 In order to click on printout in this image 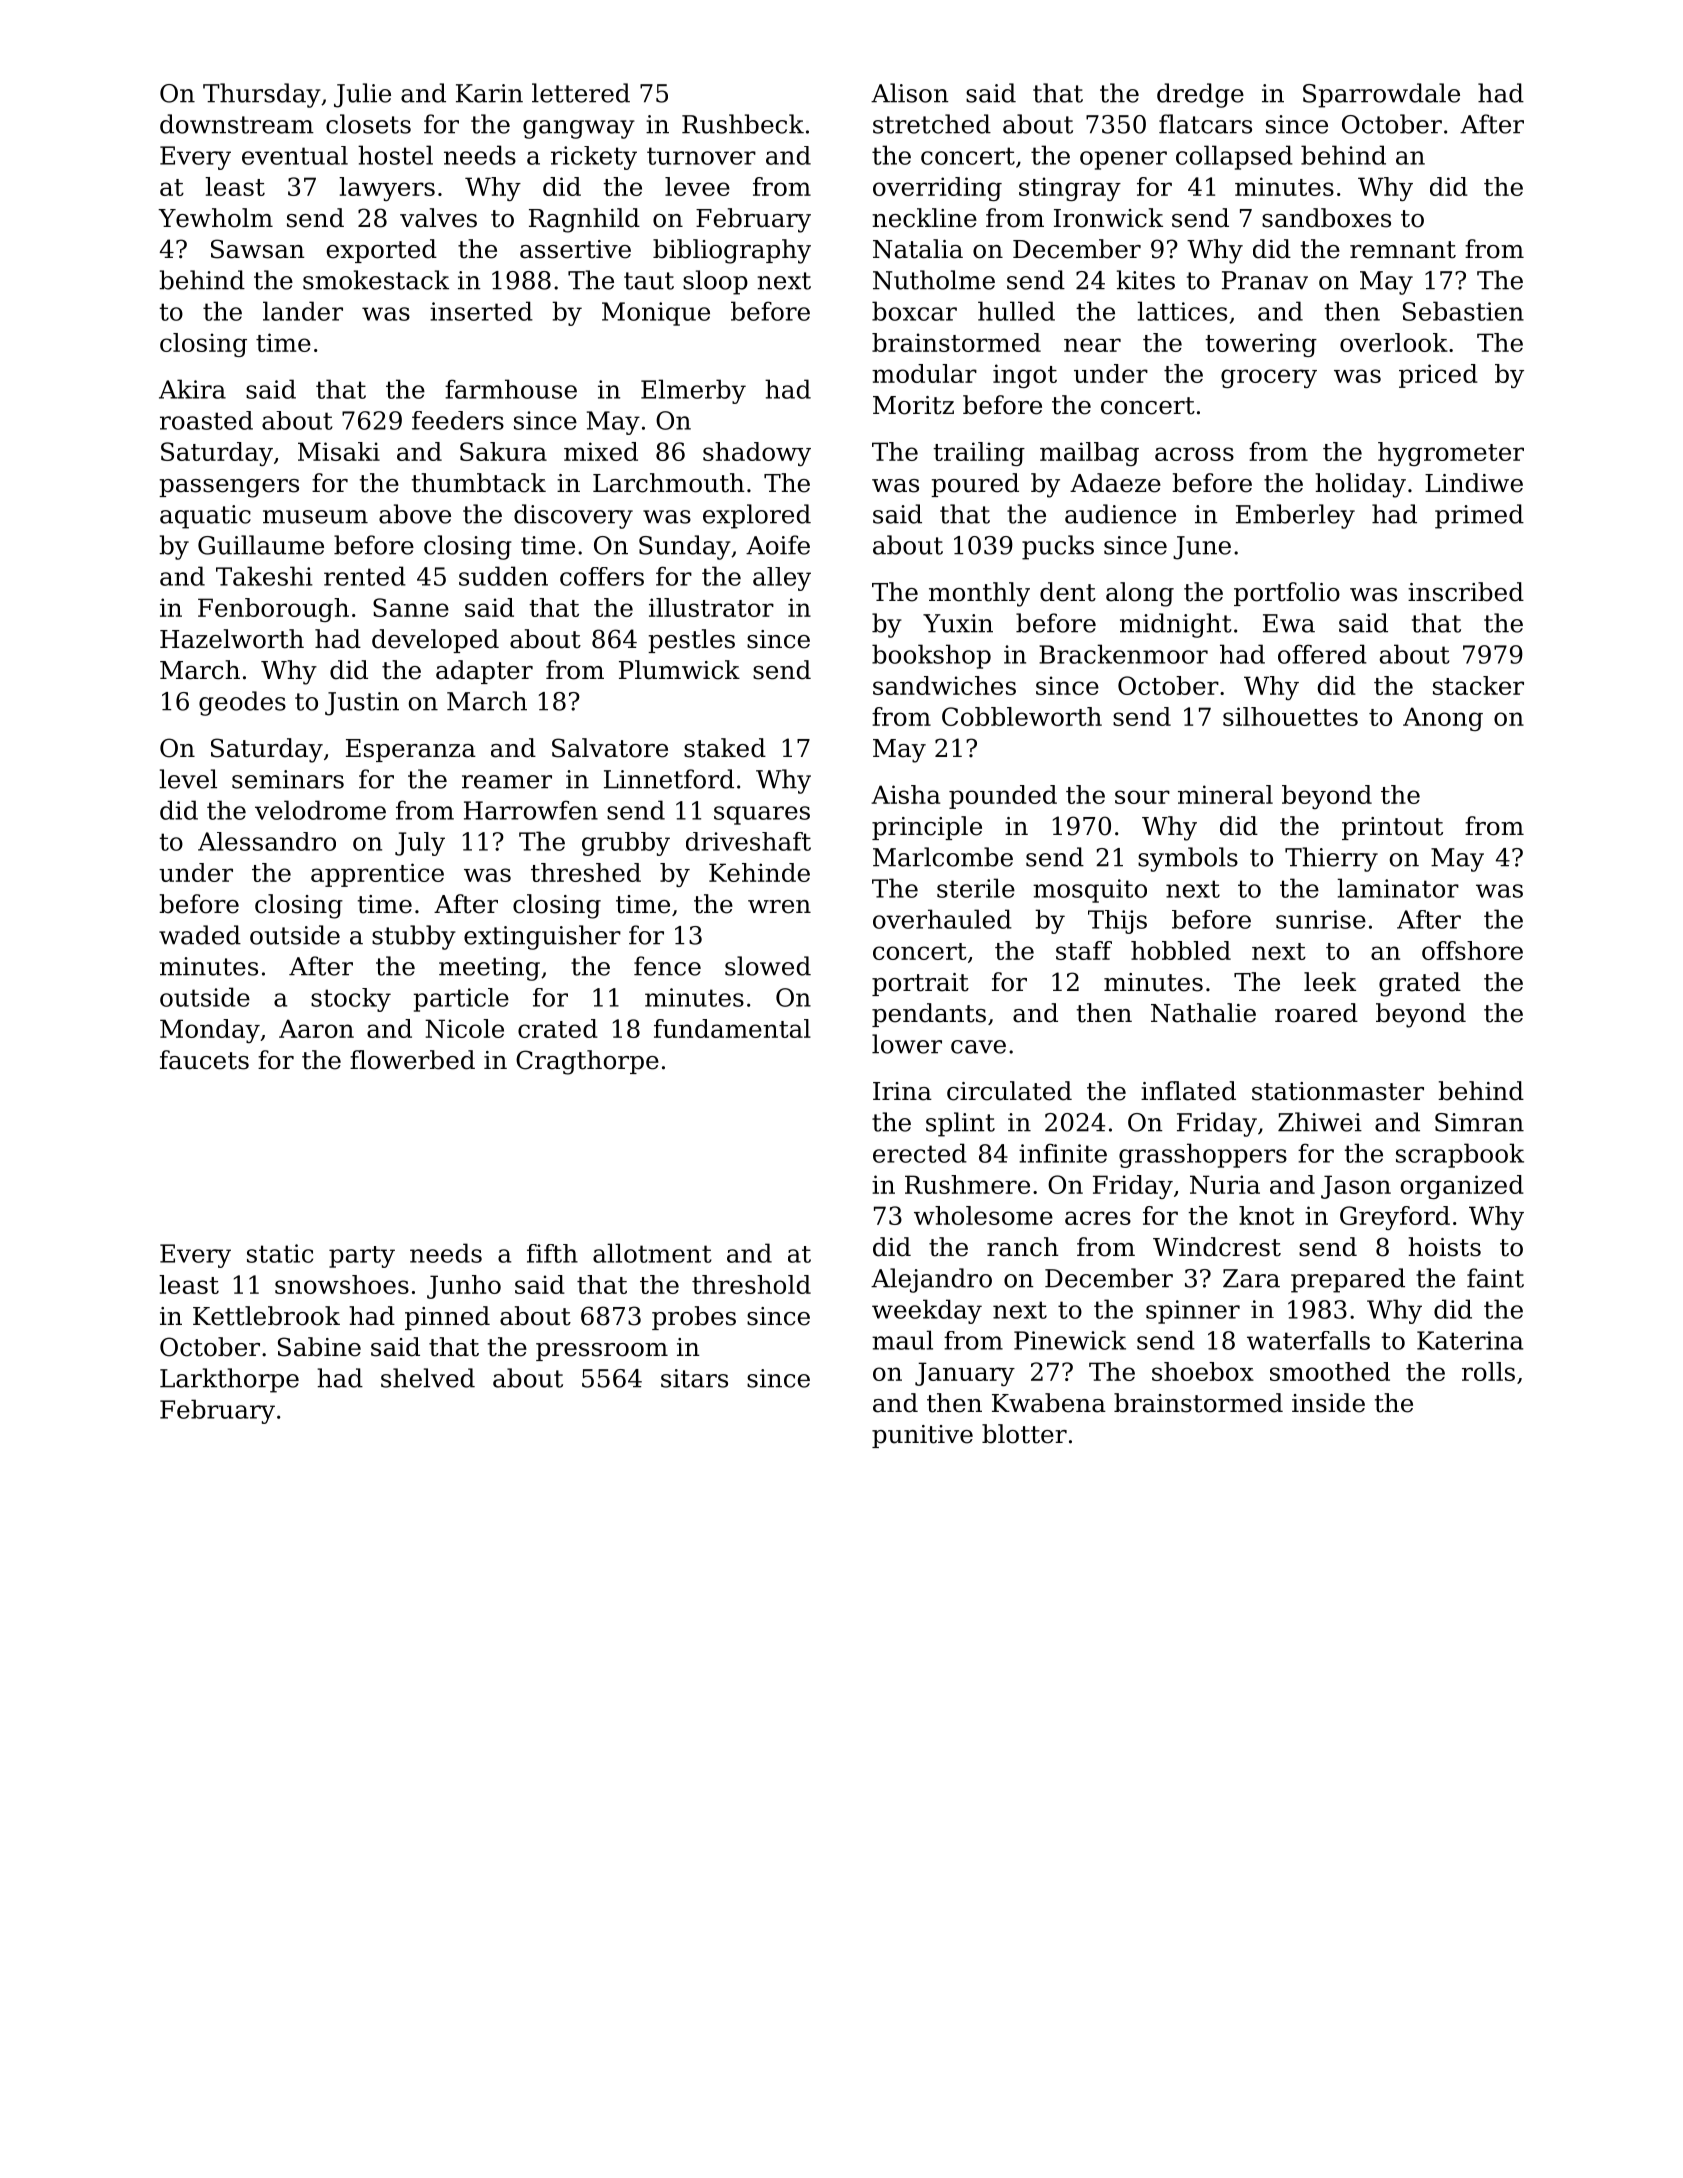, I will do `click(1392, 828)`.
